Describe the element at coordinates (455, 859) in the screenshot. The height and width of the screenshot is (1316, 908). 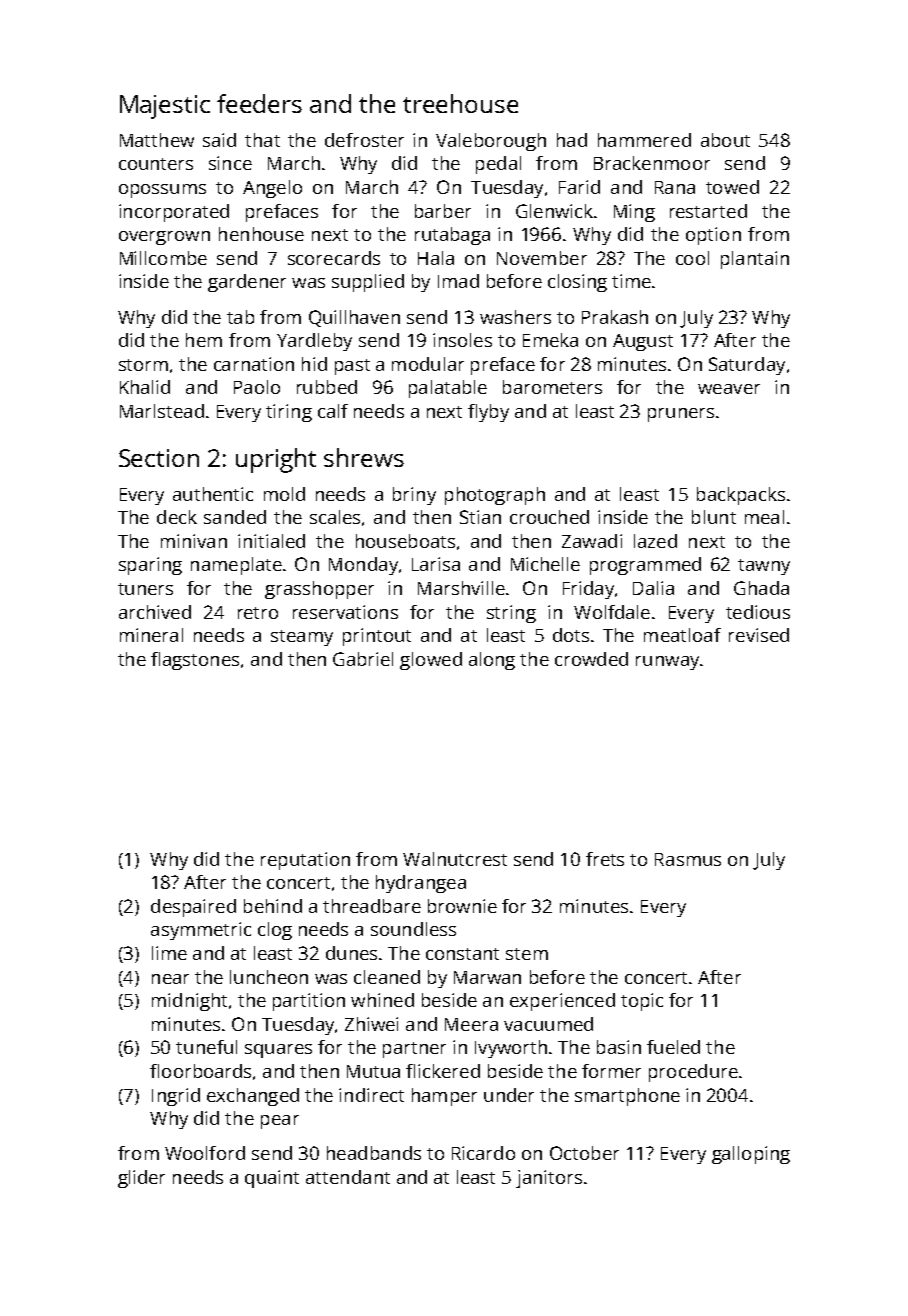
I see `Walnutcrest` at that location.
